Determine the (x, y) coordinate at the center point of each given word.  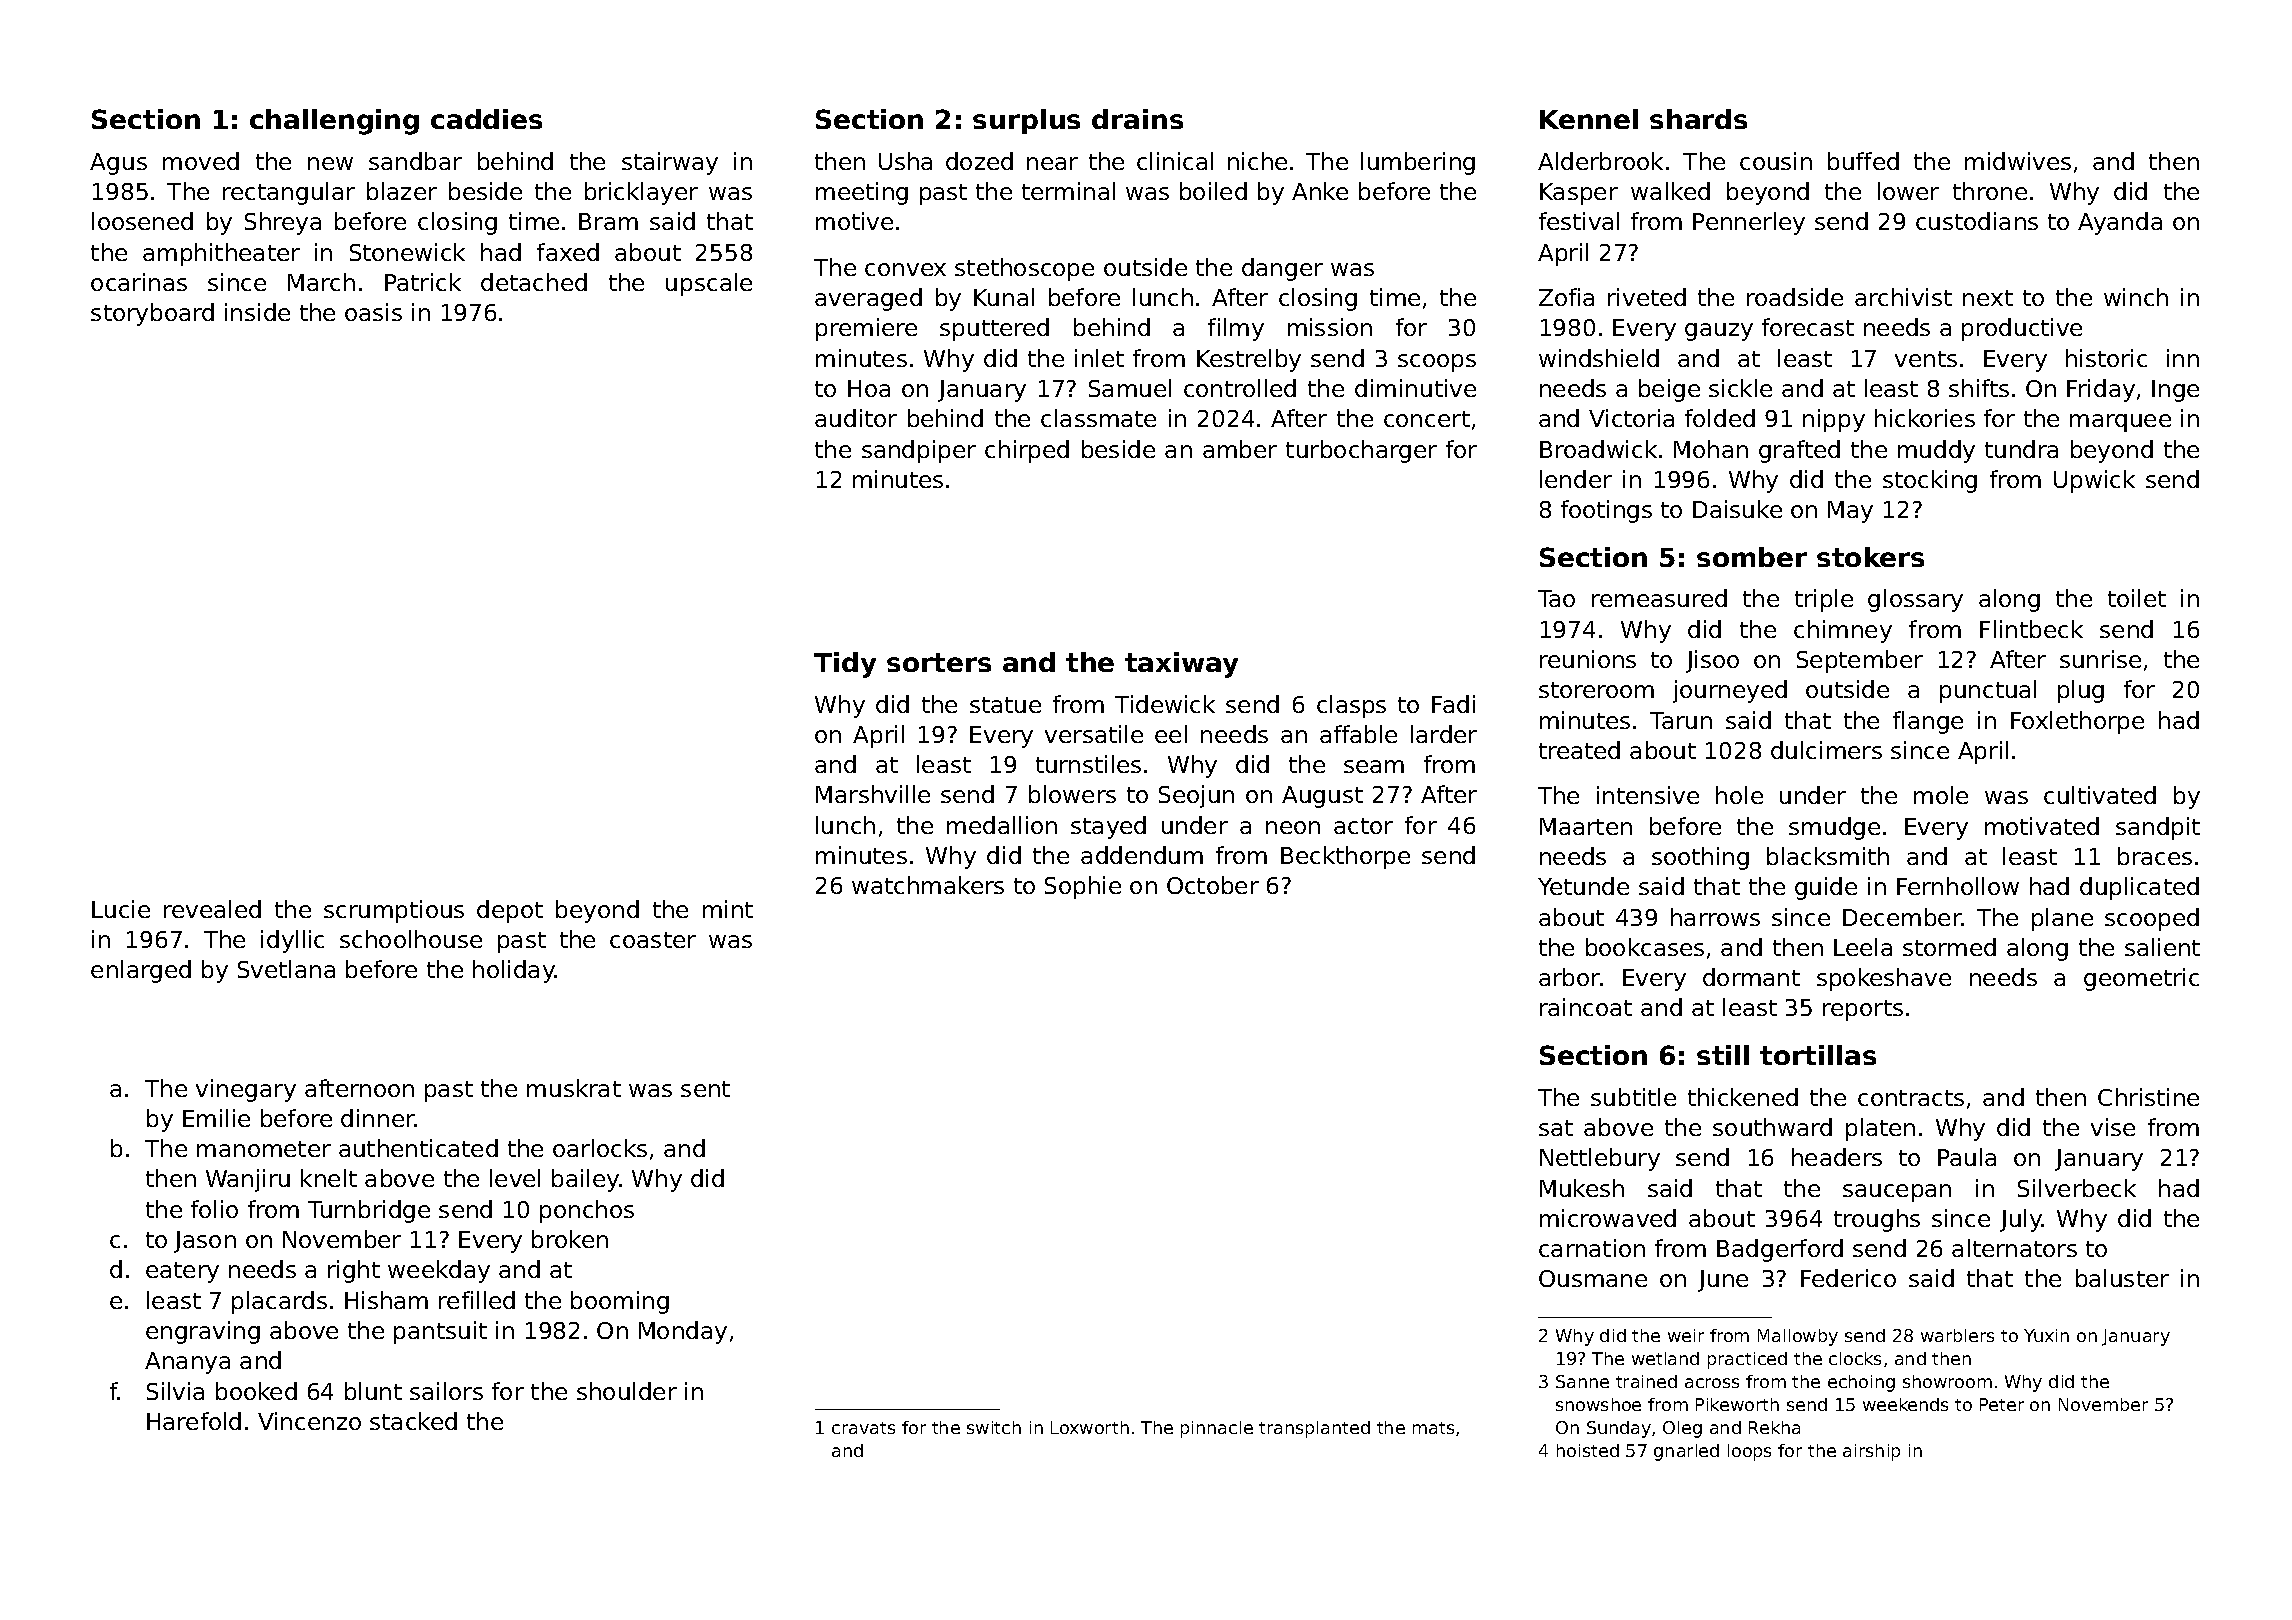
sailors (446, 1391)
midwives (2018, 161)
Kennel (1589, 119)
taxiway (1181, 665)
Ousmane (1593, 1278)
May (1850, 512)
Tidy (845, 665)
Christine (2148, 1097)
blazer (402, 191)
